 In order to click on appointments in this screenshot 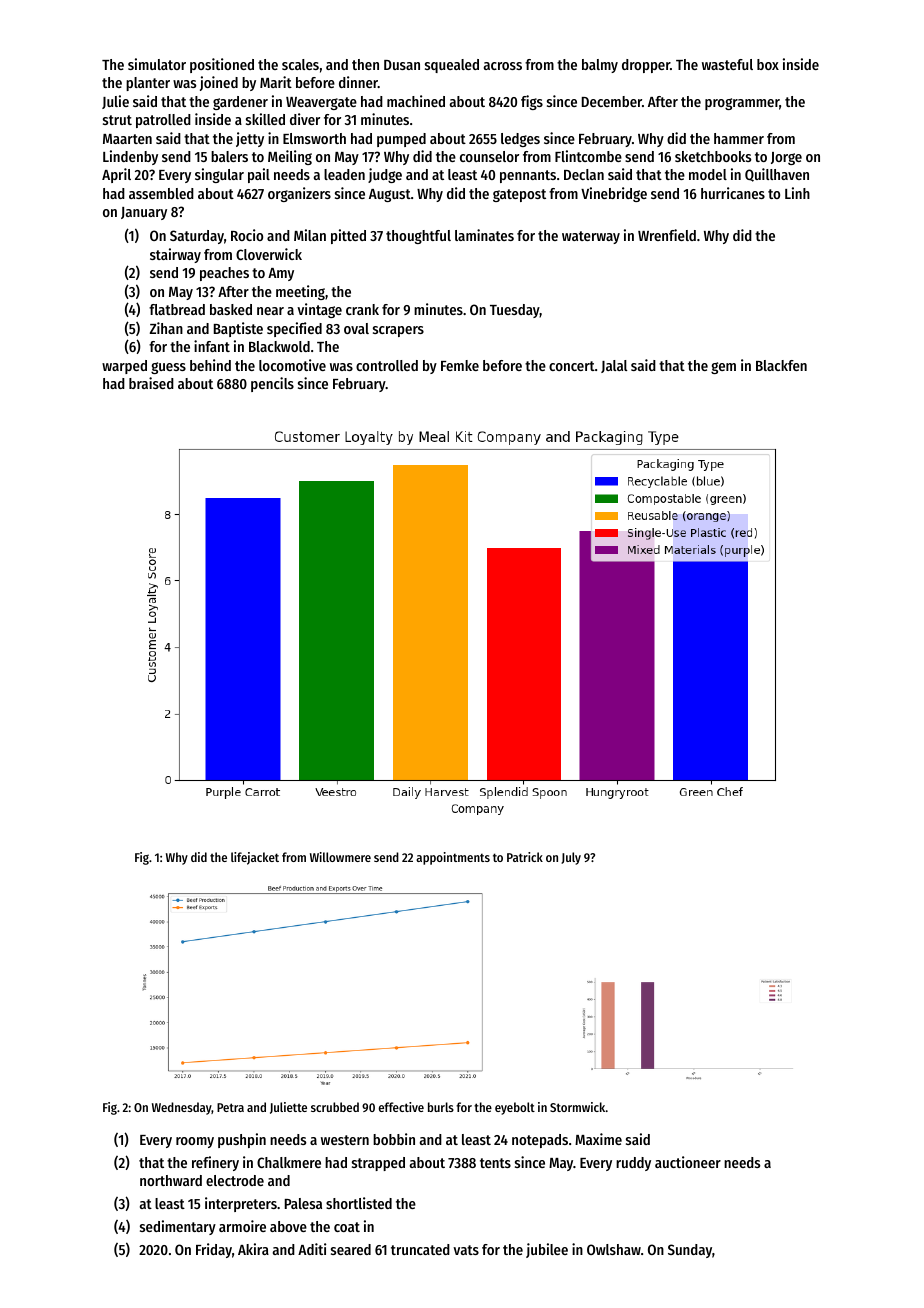, I will do `click(453, 858)`.
